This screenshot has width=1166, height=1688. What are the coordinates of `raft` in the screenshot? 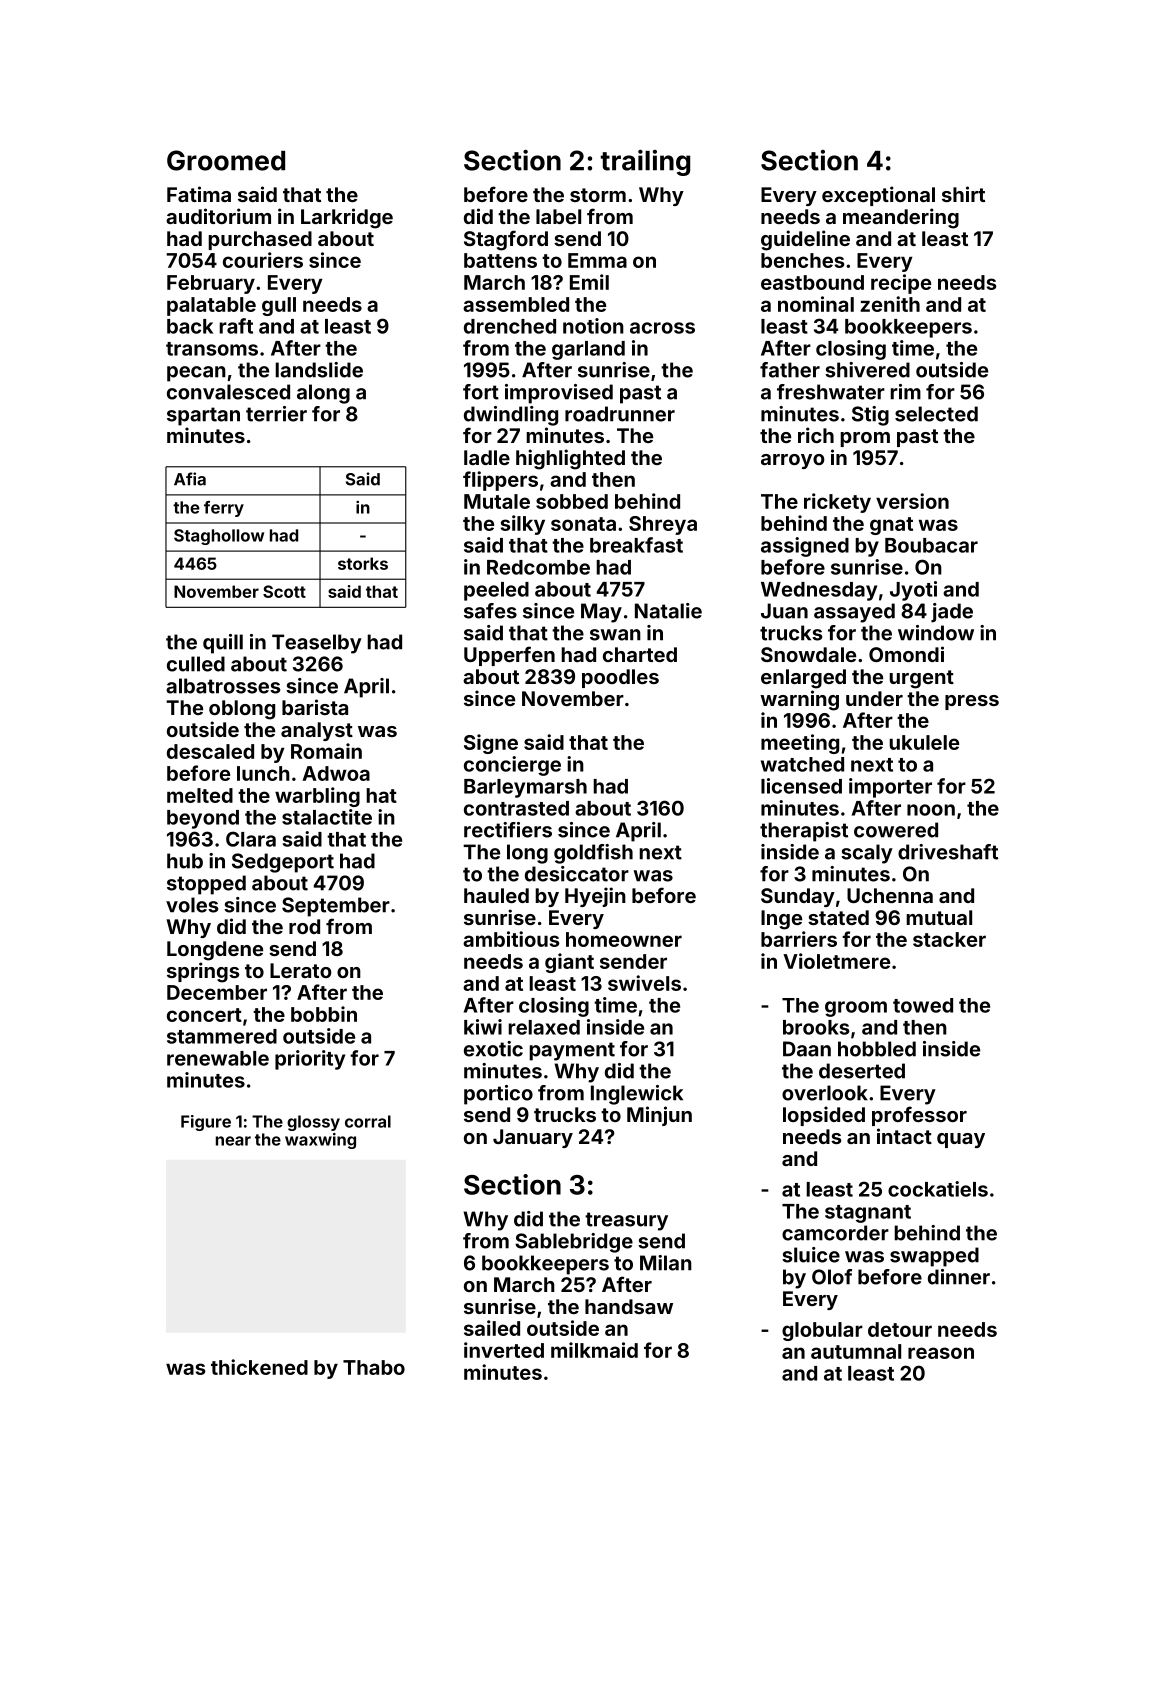 It's located at (236, 326).
